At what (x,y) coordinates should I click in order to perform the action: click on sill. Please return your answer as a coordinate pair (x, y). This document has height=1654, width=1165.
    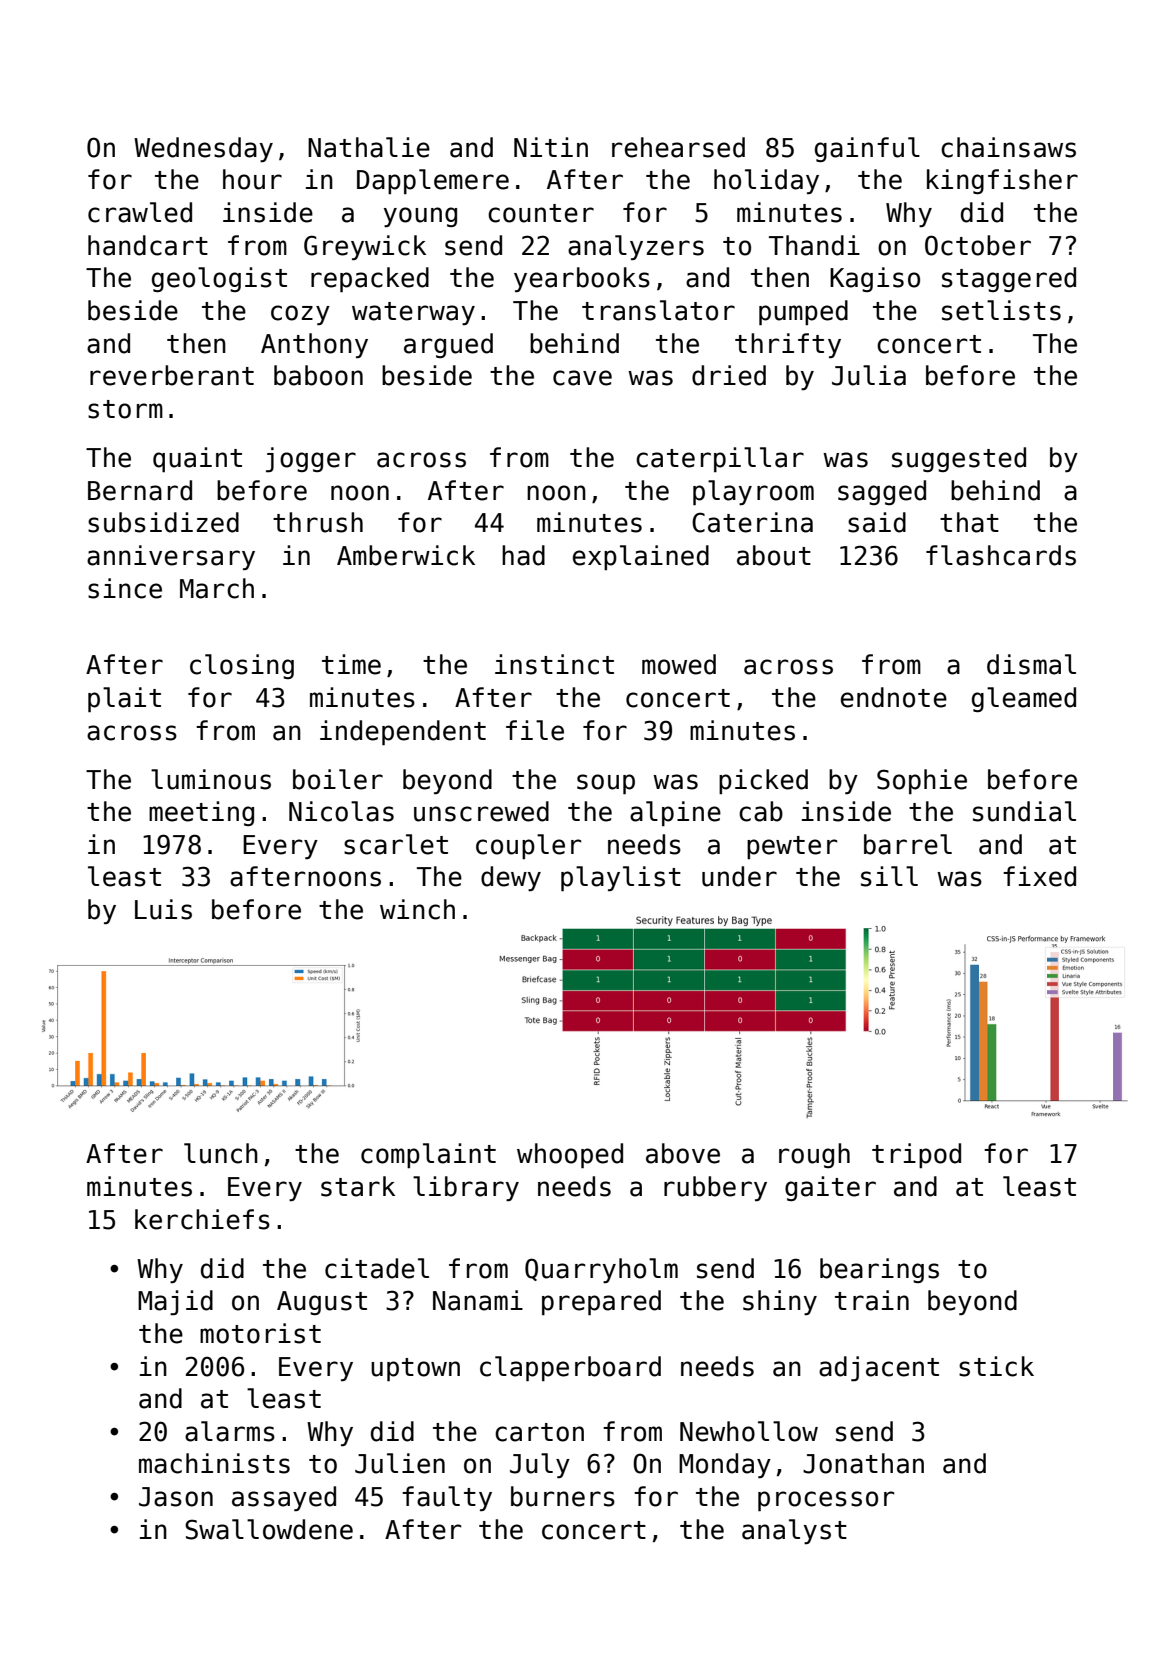
    Looking at the image, I should click on (889, 876).
